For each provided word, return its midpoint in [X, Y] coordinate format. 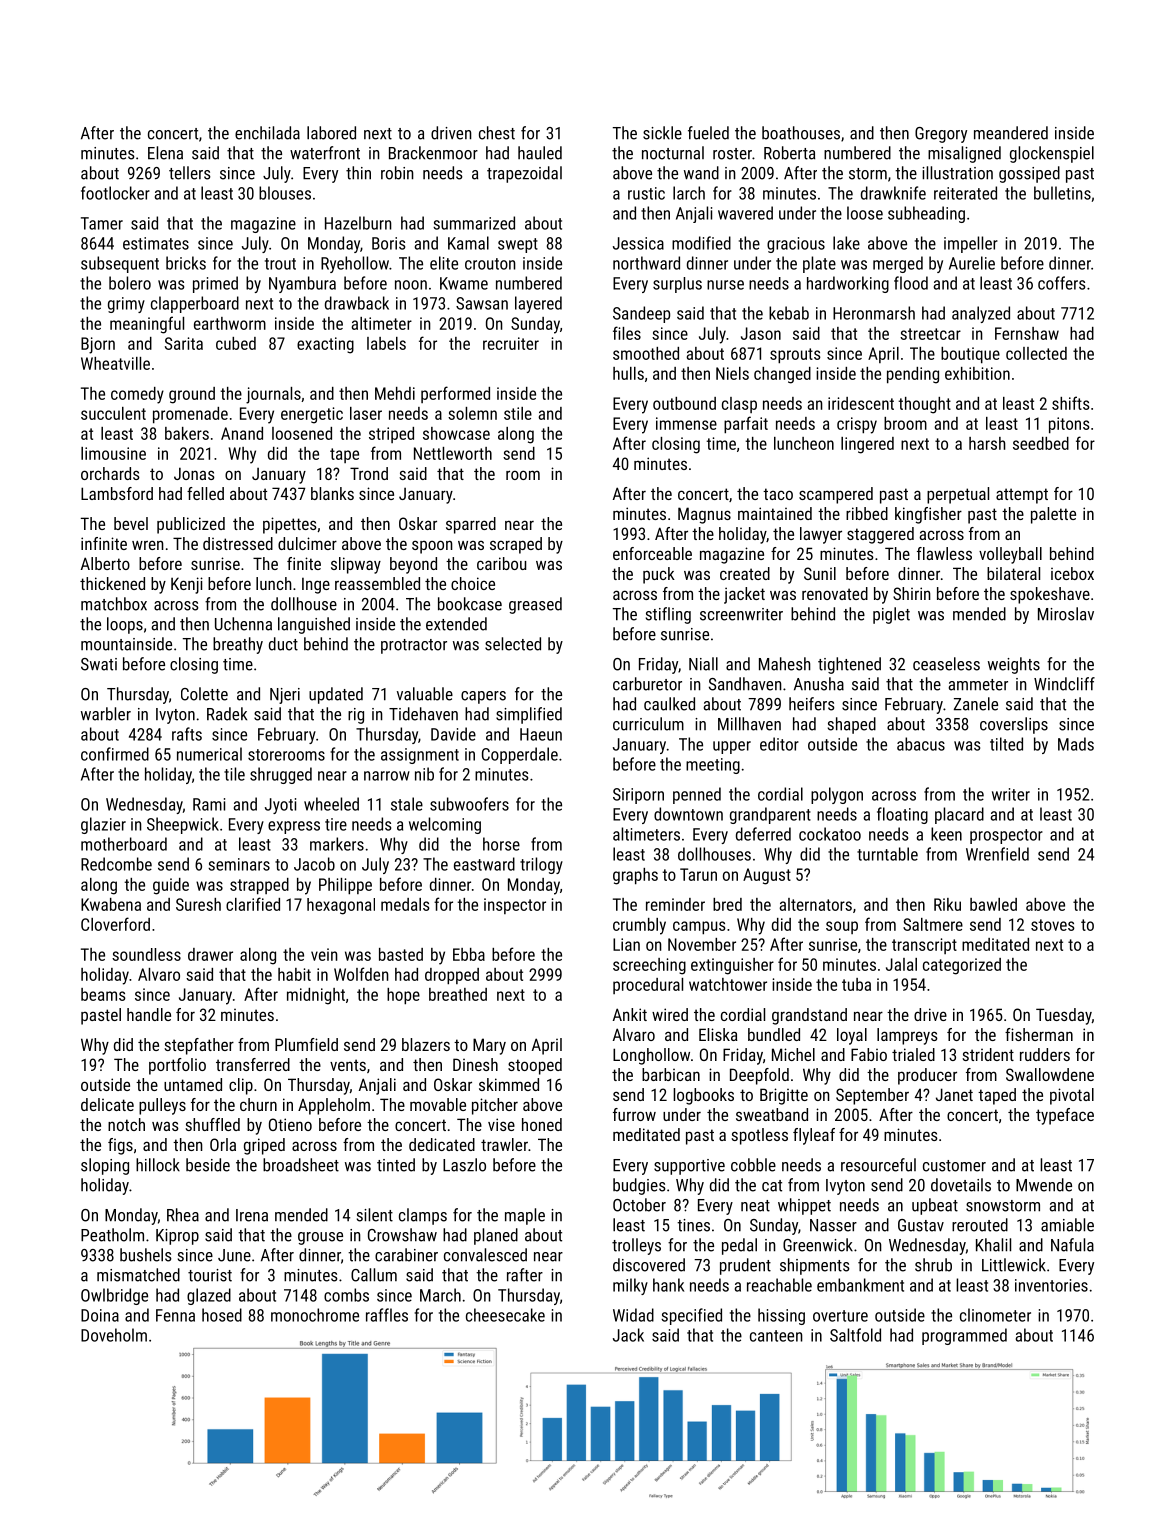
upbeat [935, 1206]
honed [542, 1124]
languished [314, 625]
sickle [662, 133]
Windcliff [1064, 684]
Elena [165, 153]
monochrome [315, 1315]
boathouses [801, 133]
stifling [668, 615]
